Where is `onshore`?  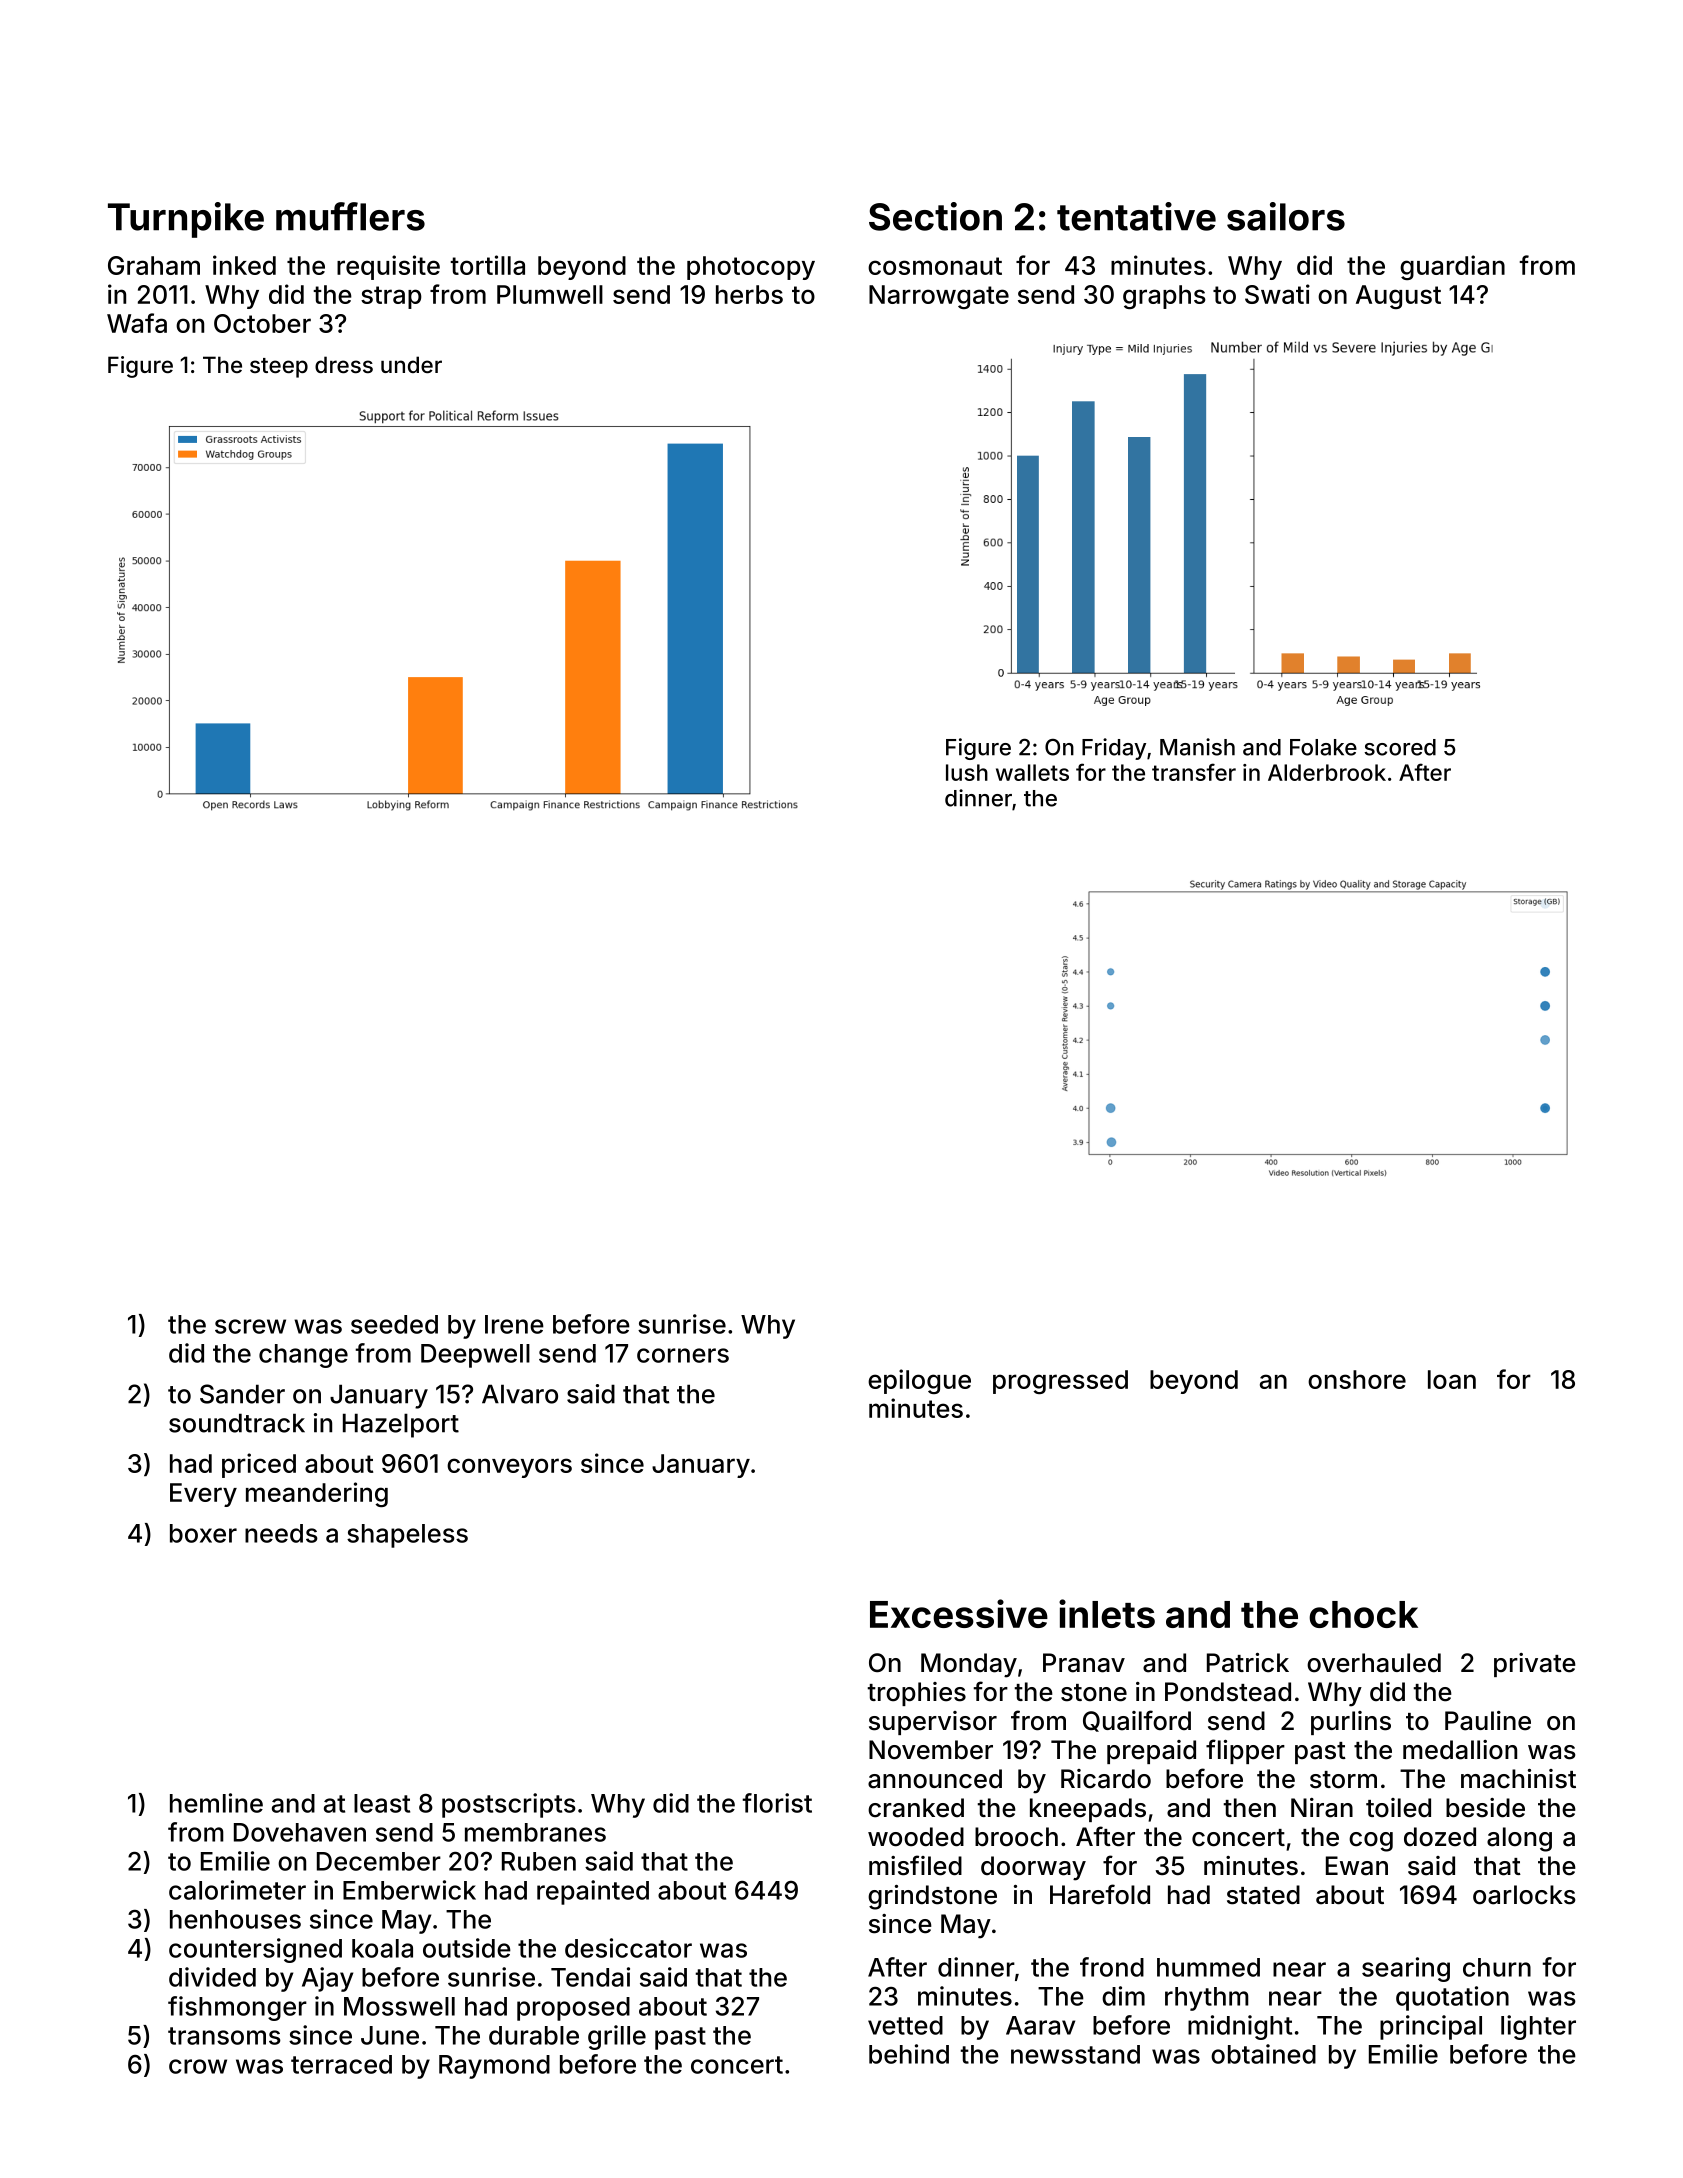
onshore is located at coordinates (1357, 1379).
